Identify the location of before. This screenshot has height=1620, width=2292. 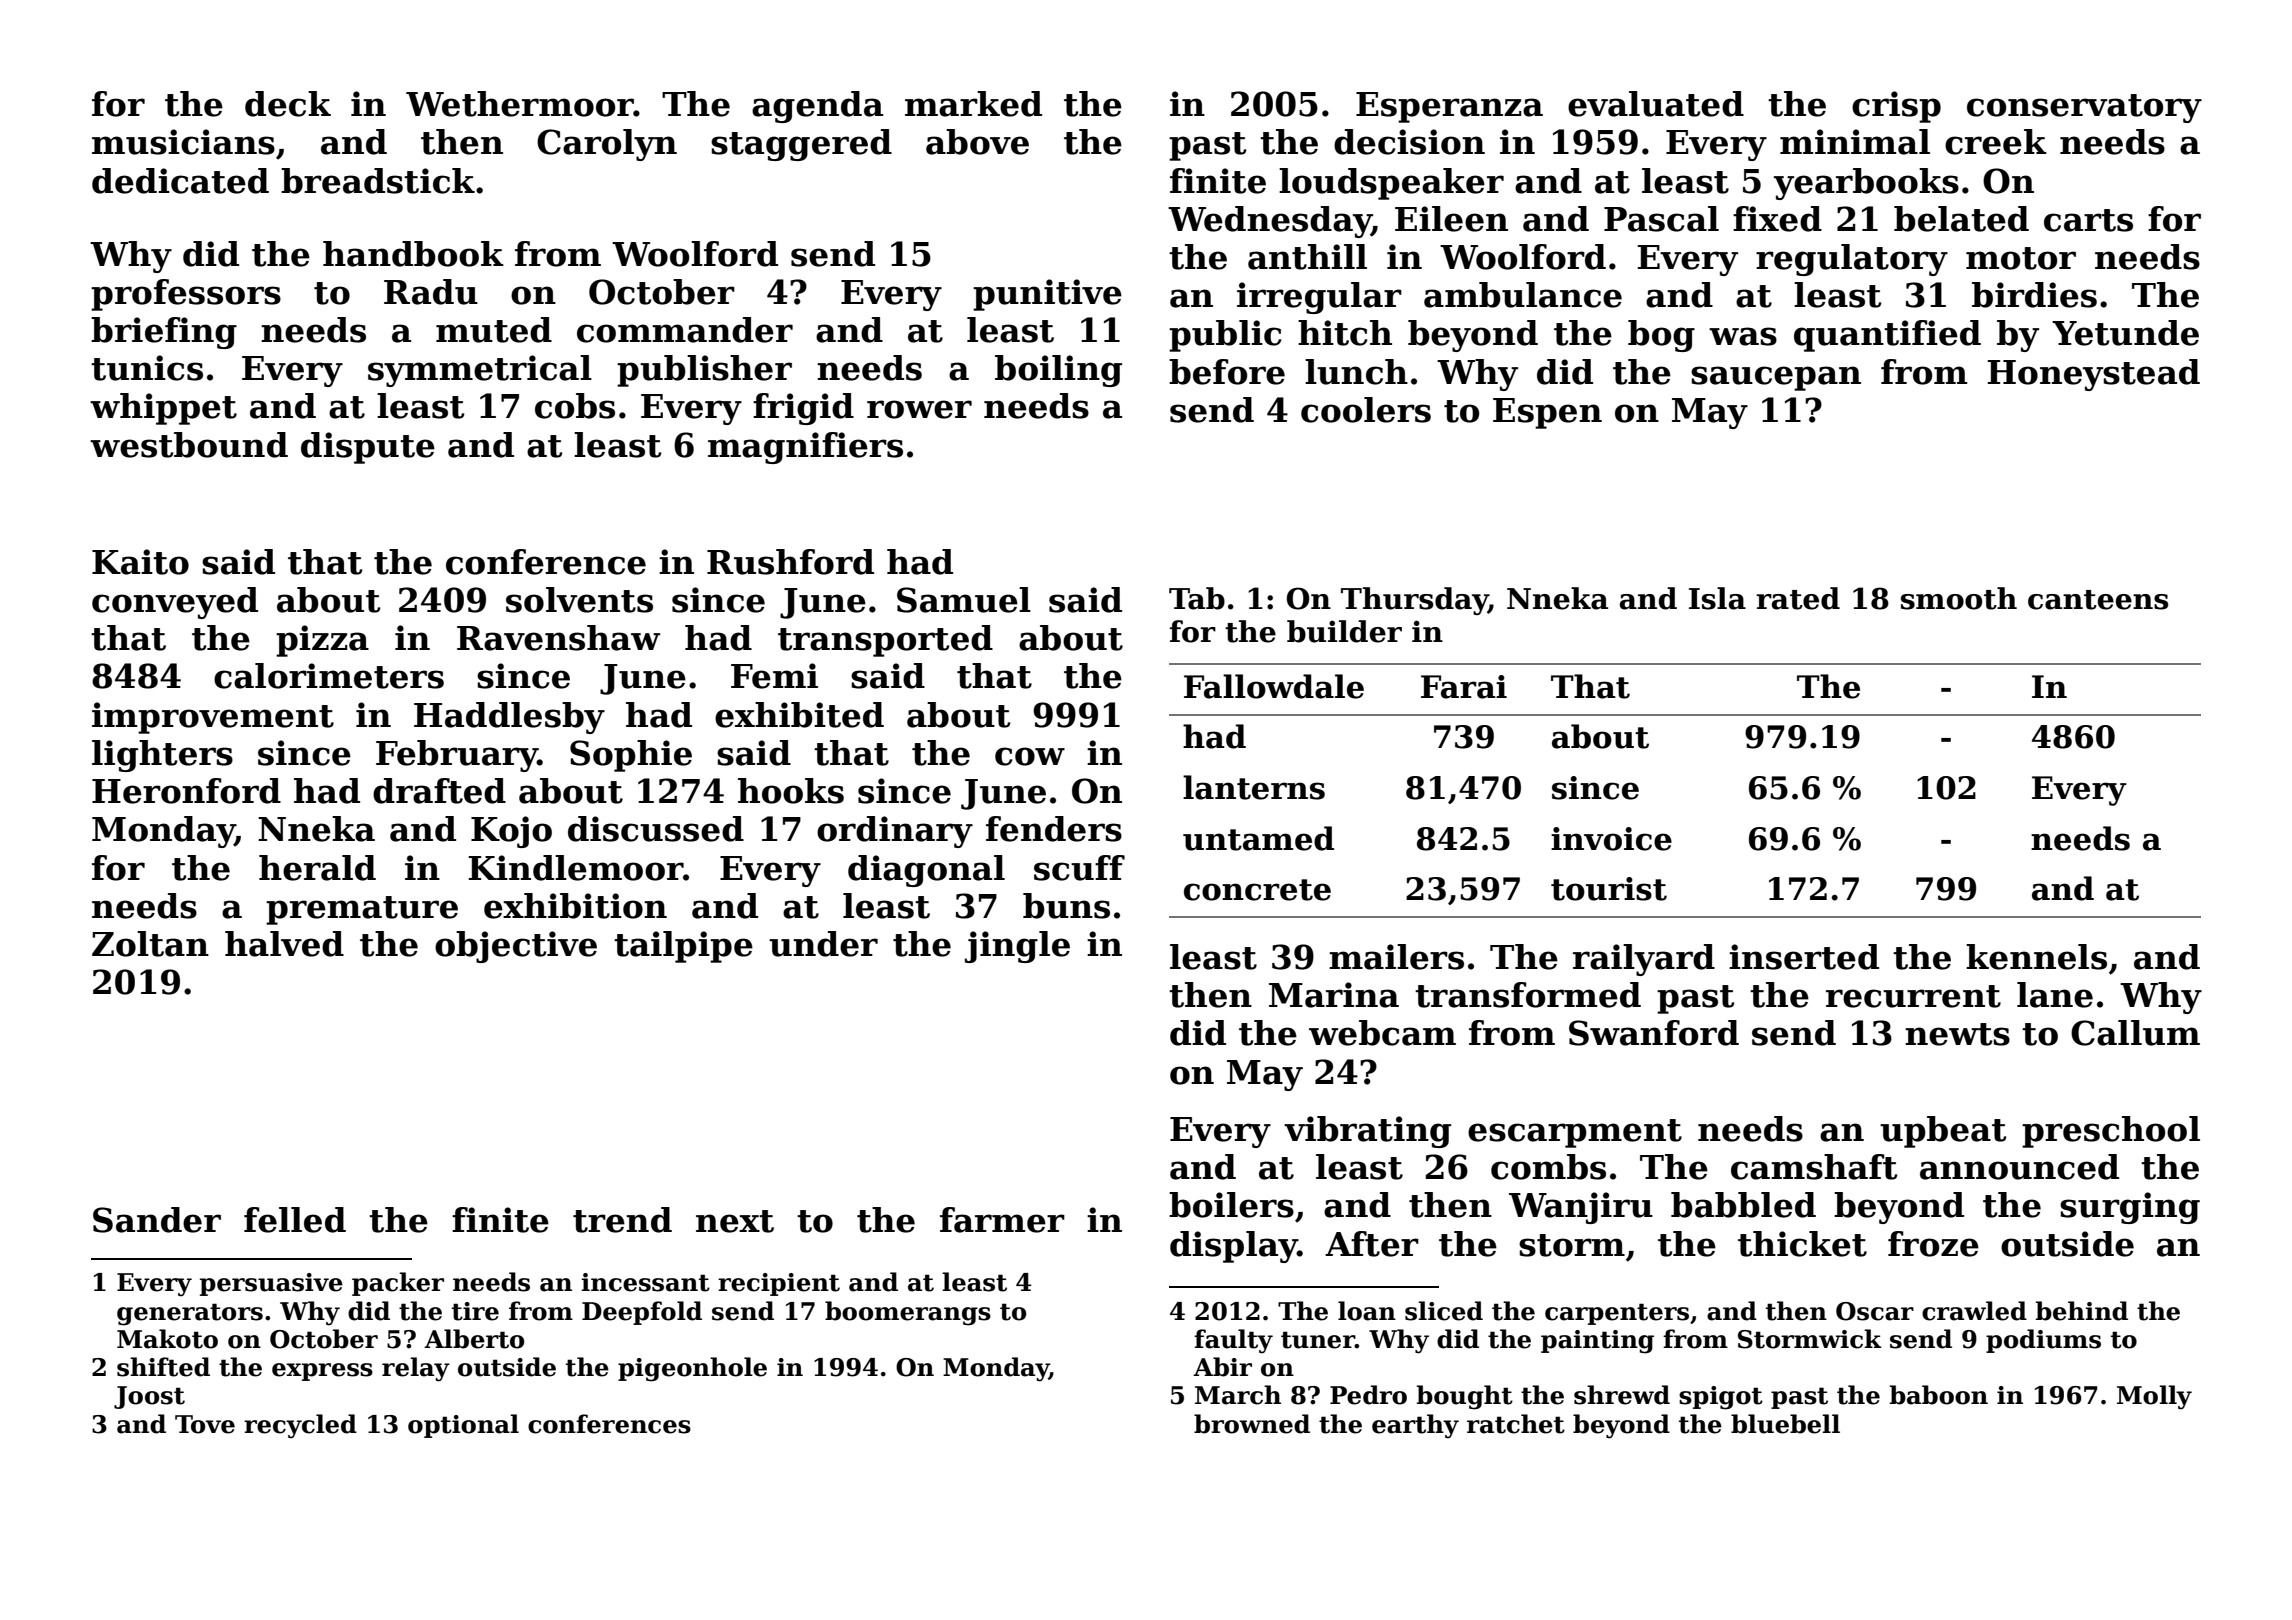
(1227, 372).
